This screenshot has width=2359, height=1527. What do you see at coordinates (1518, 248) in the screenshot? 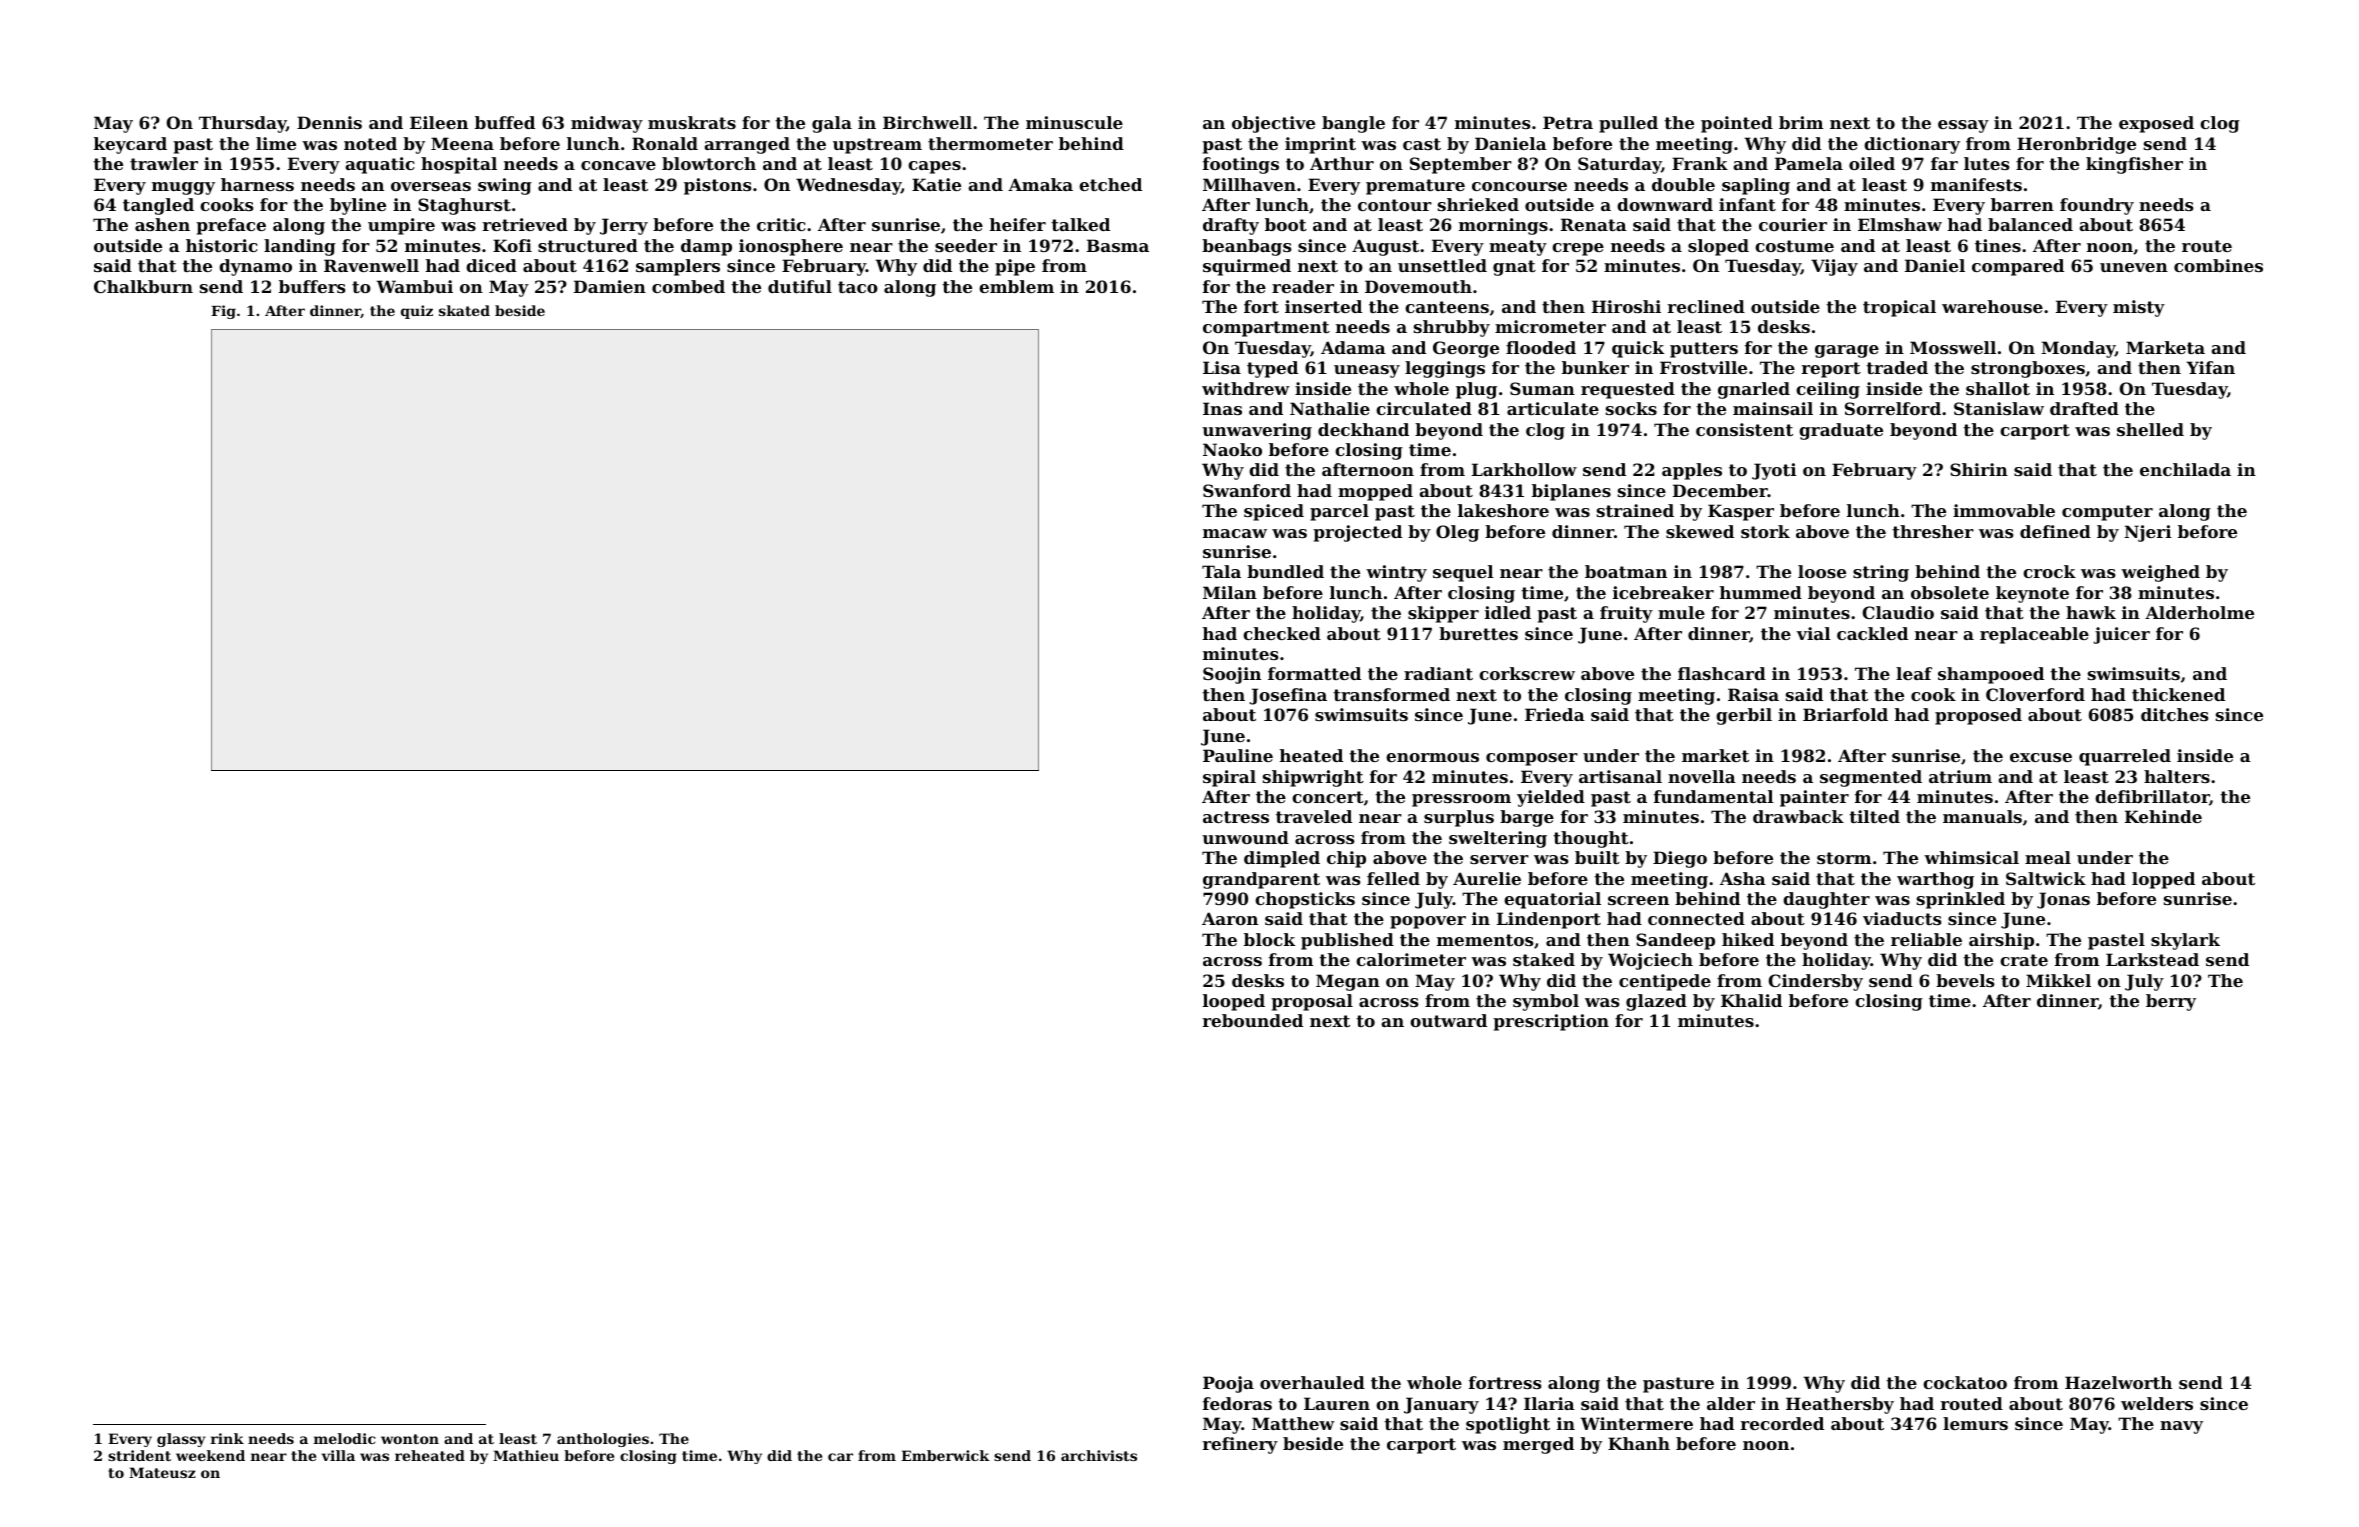
I see `meaty` at bounding box center [1518, 248].
